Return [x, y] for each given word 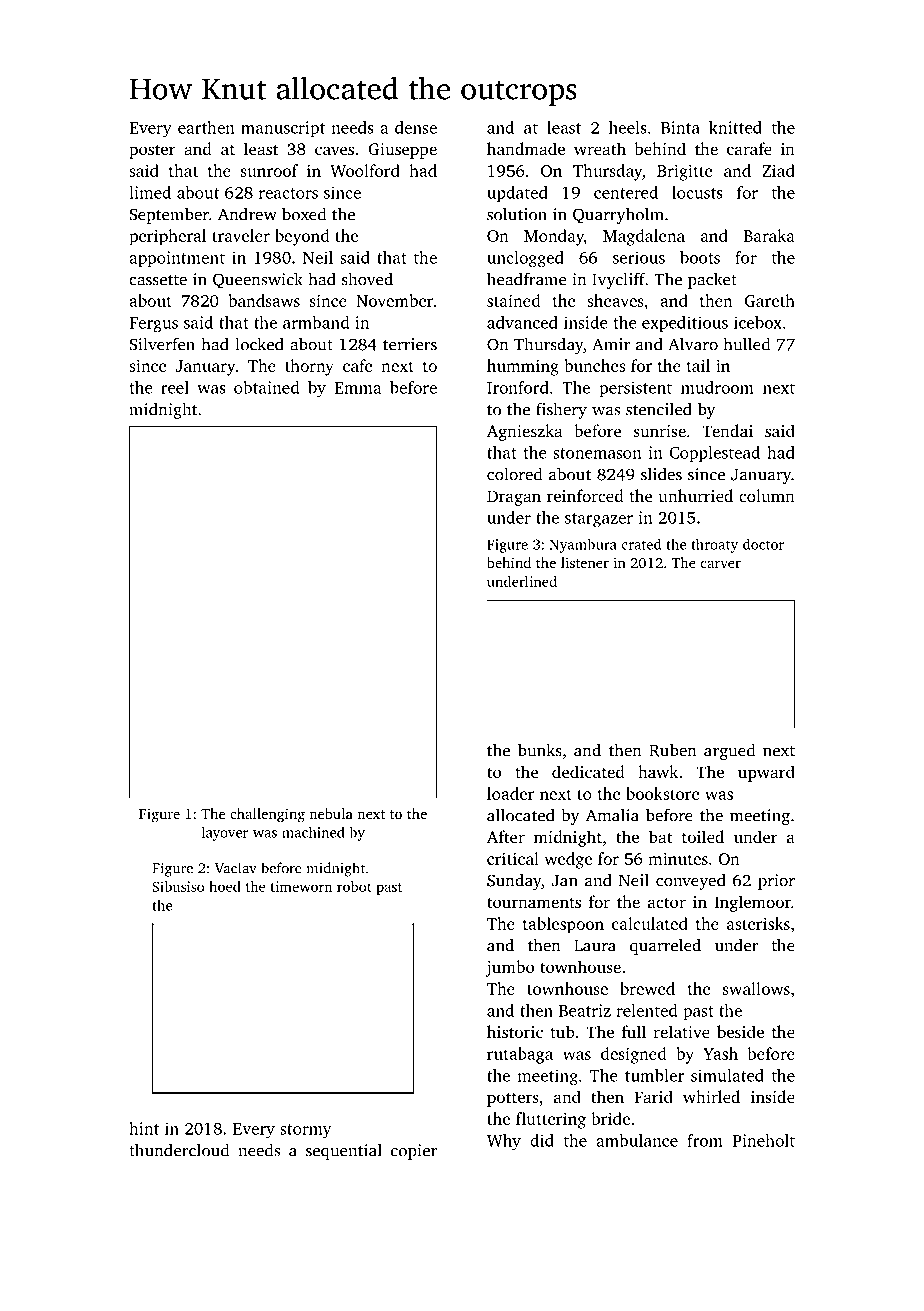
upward [766, 773]
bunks [540, 750]
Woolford [365, 170]
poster [152, 152]
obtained [266, 387]
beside [740, 1031]
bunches [594, 365]
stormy [306, 1131]
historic [515, 1031]
